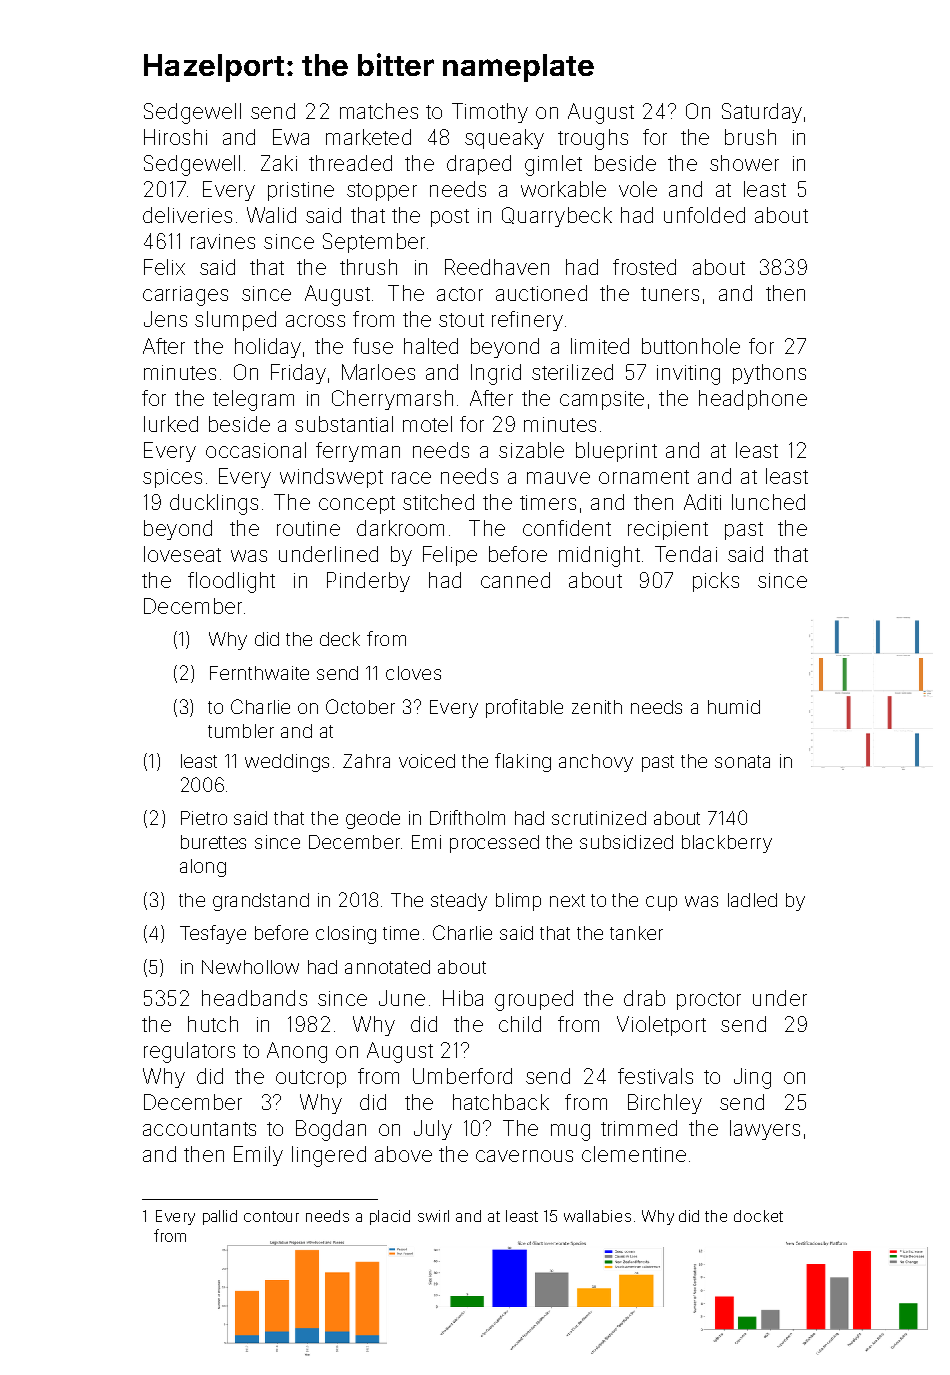  I want to click on darkroom, so click(400, 528).
